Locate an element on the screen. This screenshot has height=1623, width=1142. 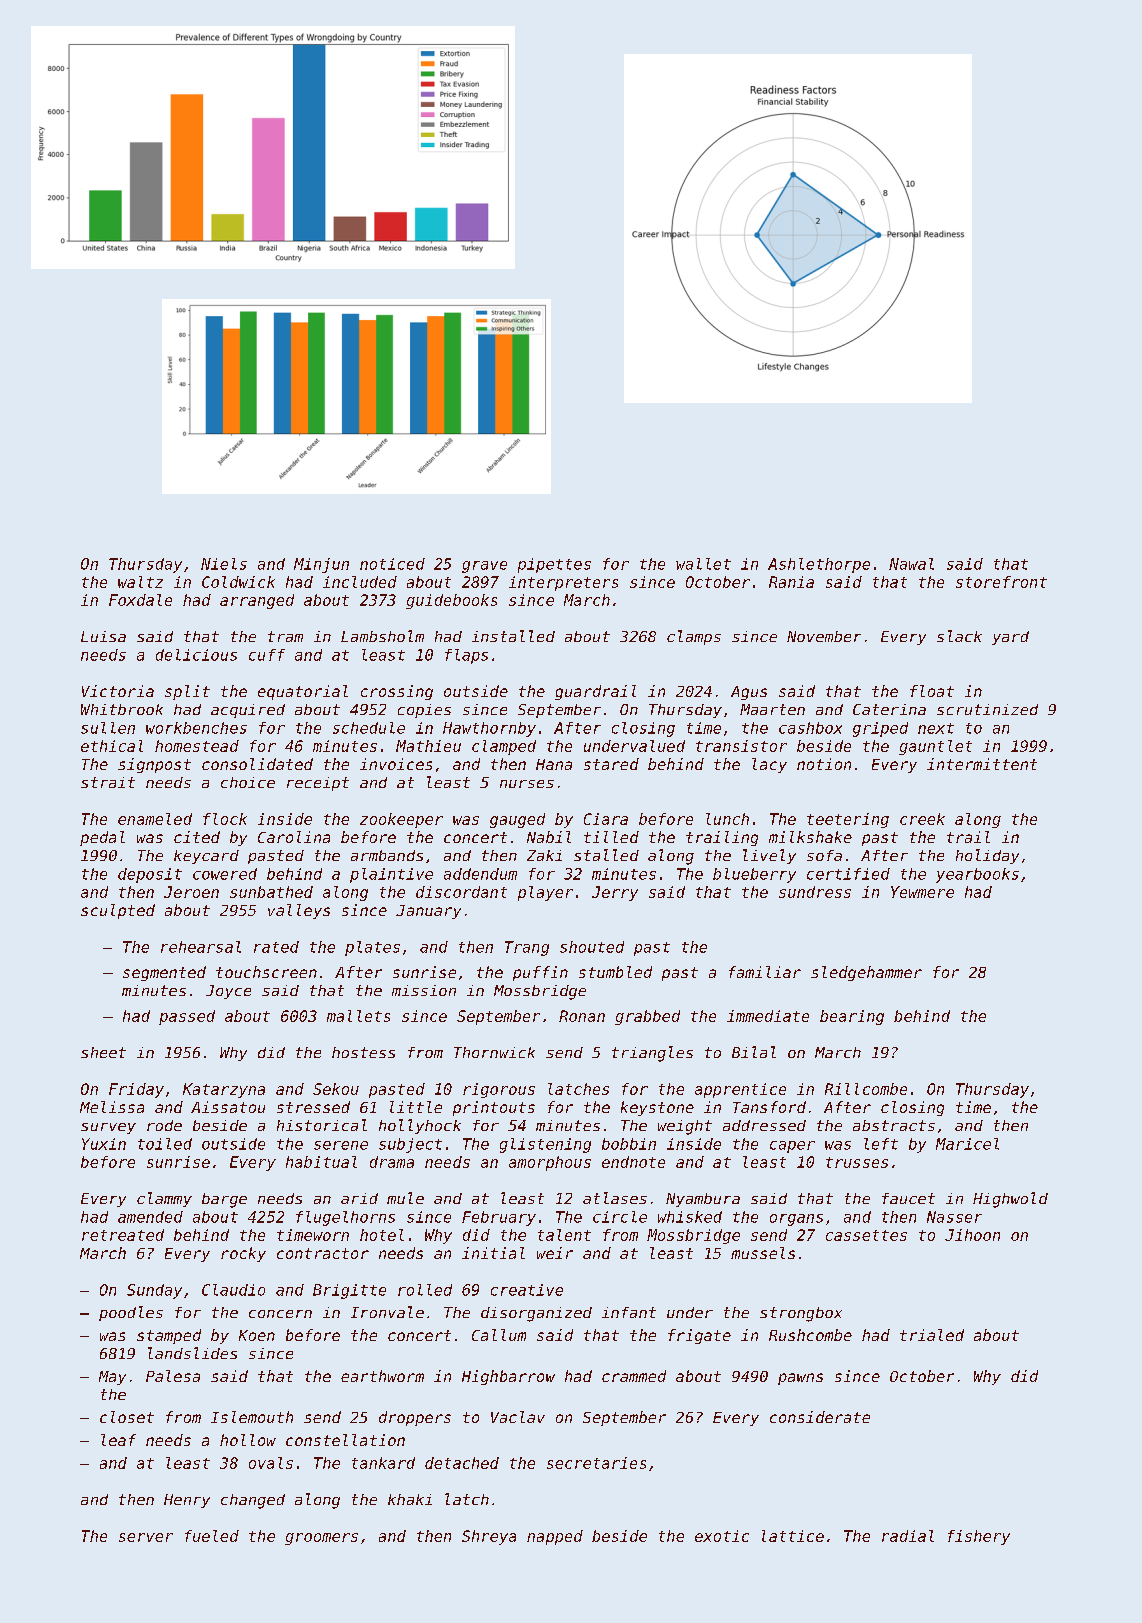
abstracts is located at coordinates (894, 1125).
